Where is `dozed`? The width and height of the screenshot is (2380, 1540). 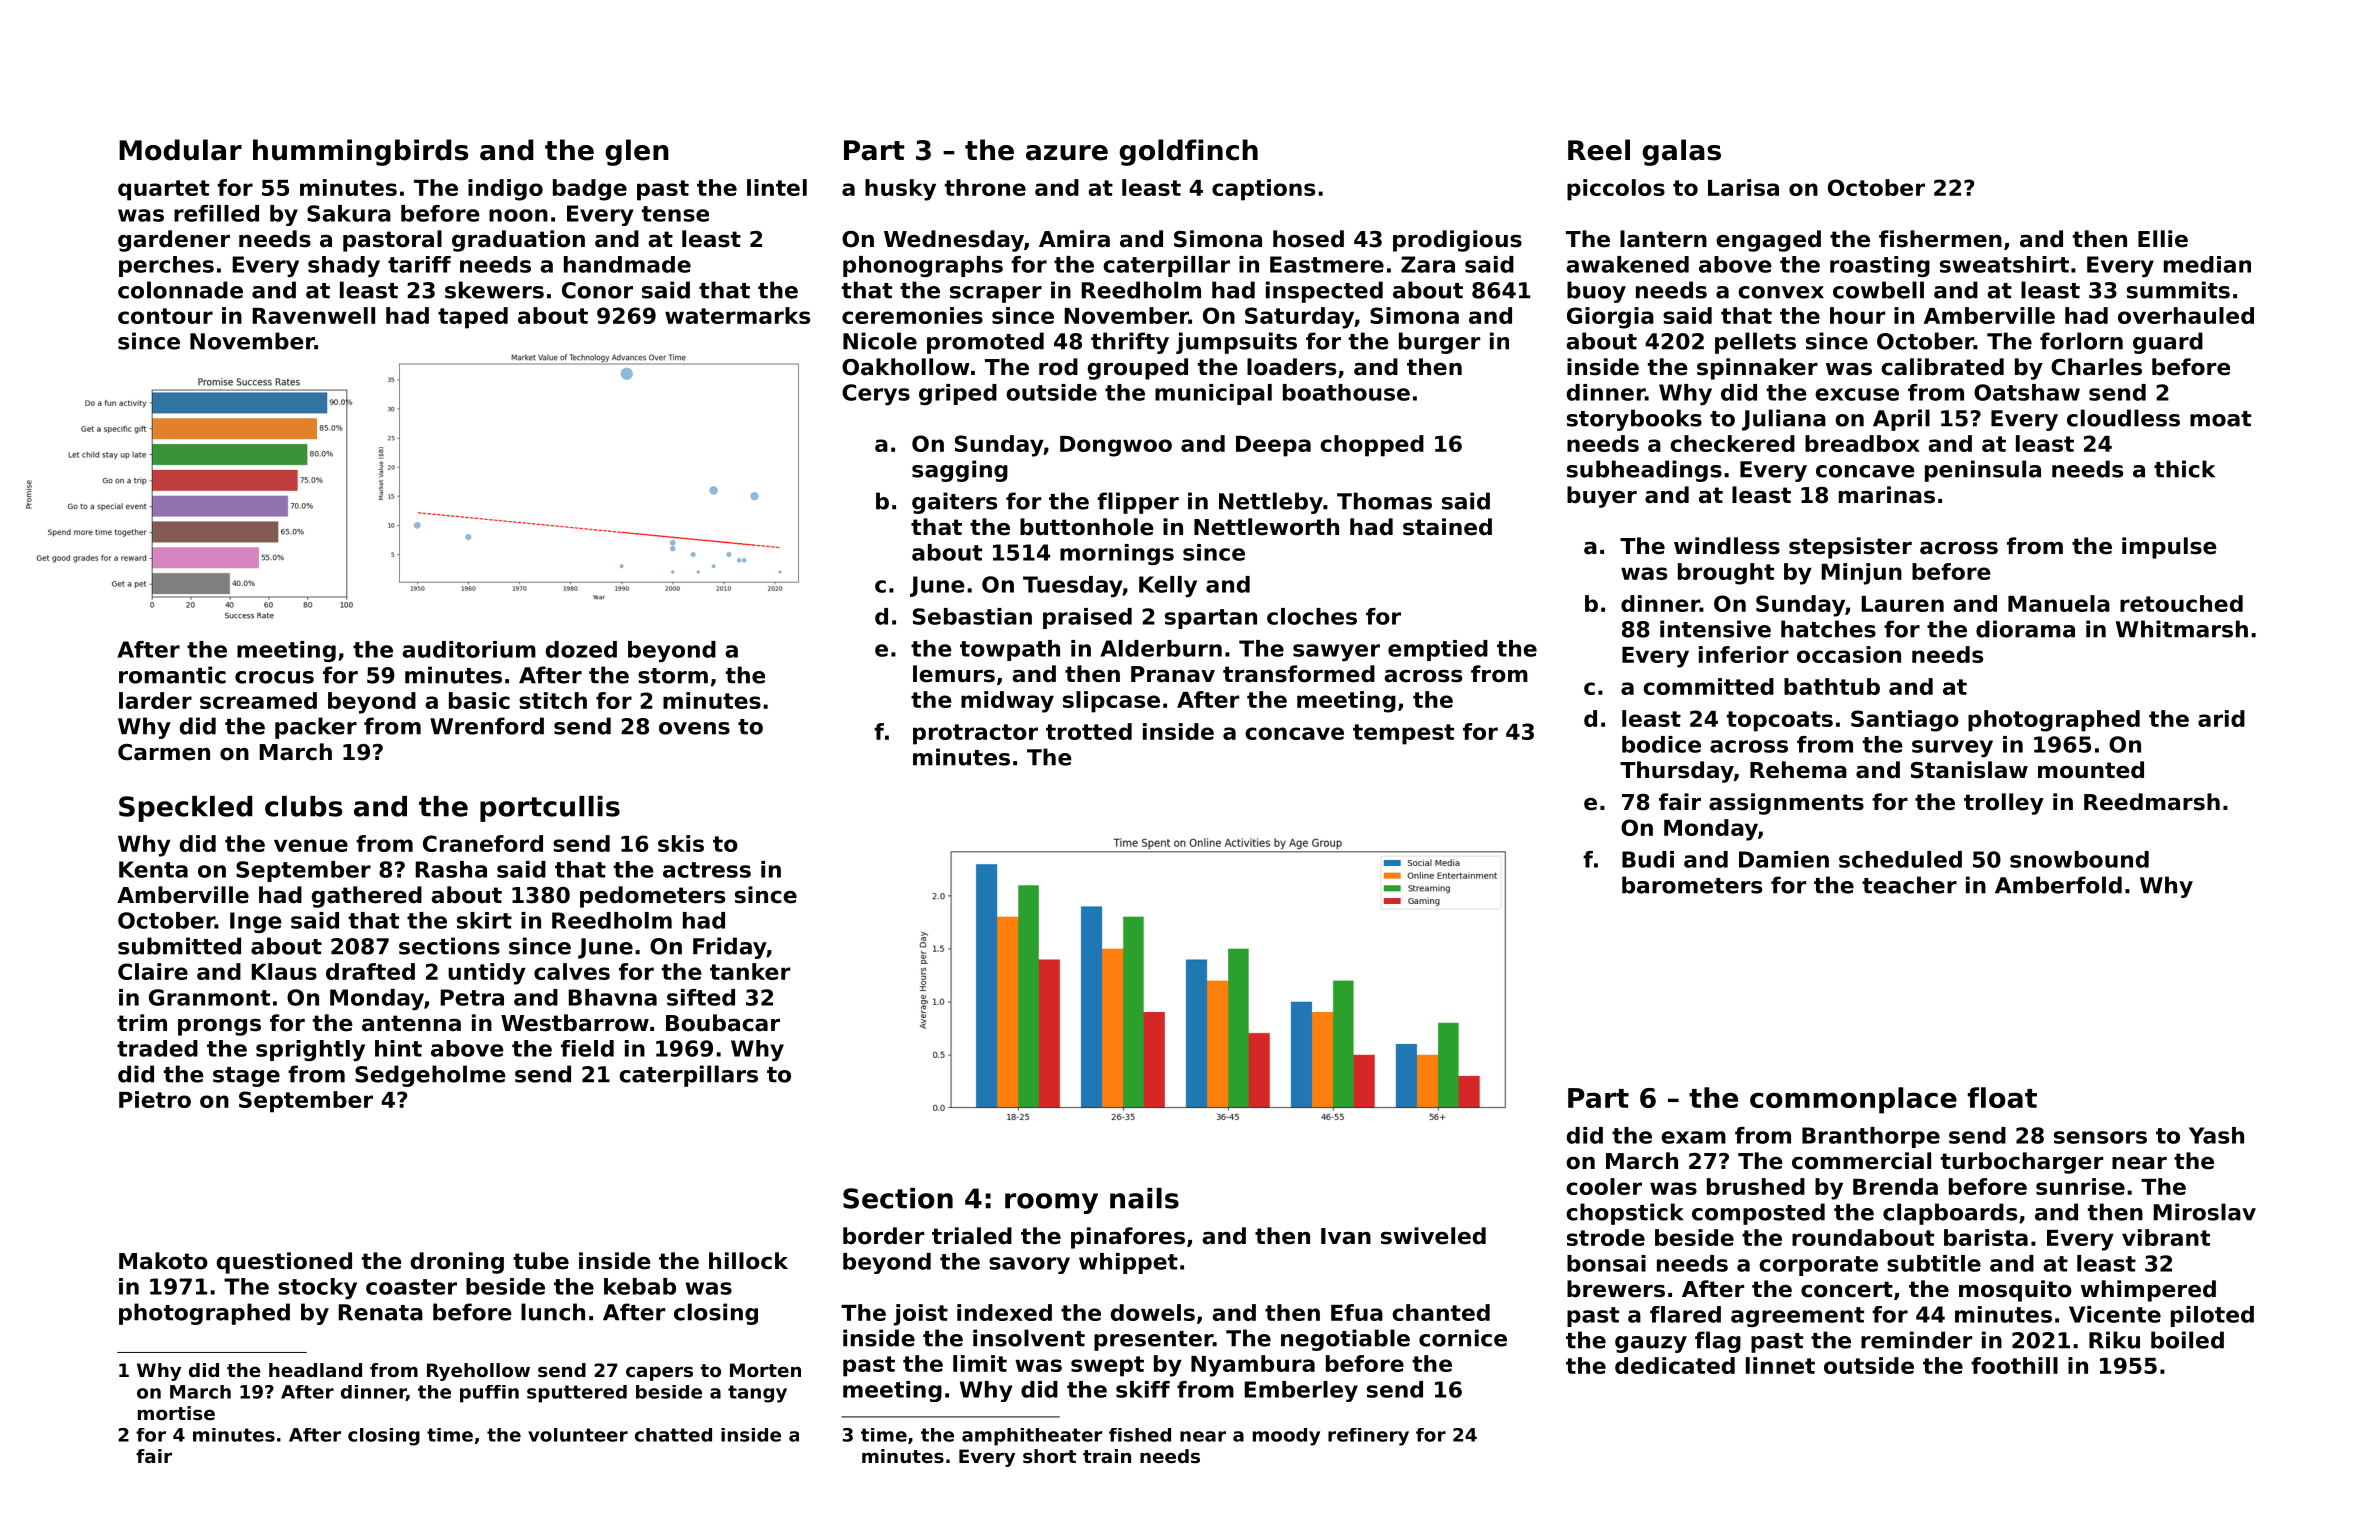 dozed is located at coordinates (581, 649).
